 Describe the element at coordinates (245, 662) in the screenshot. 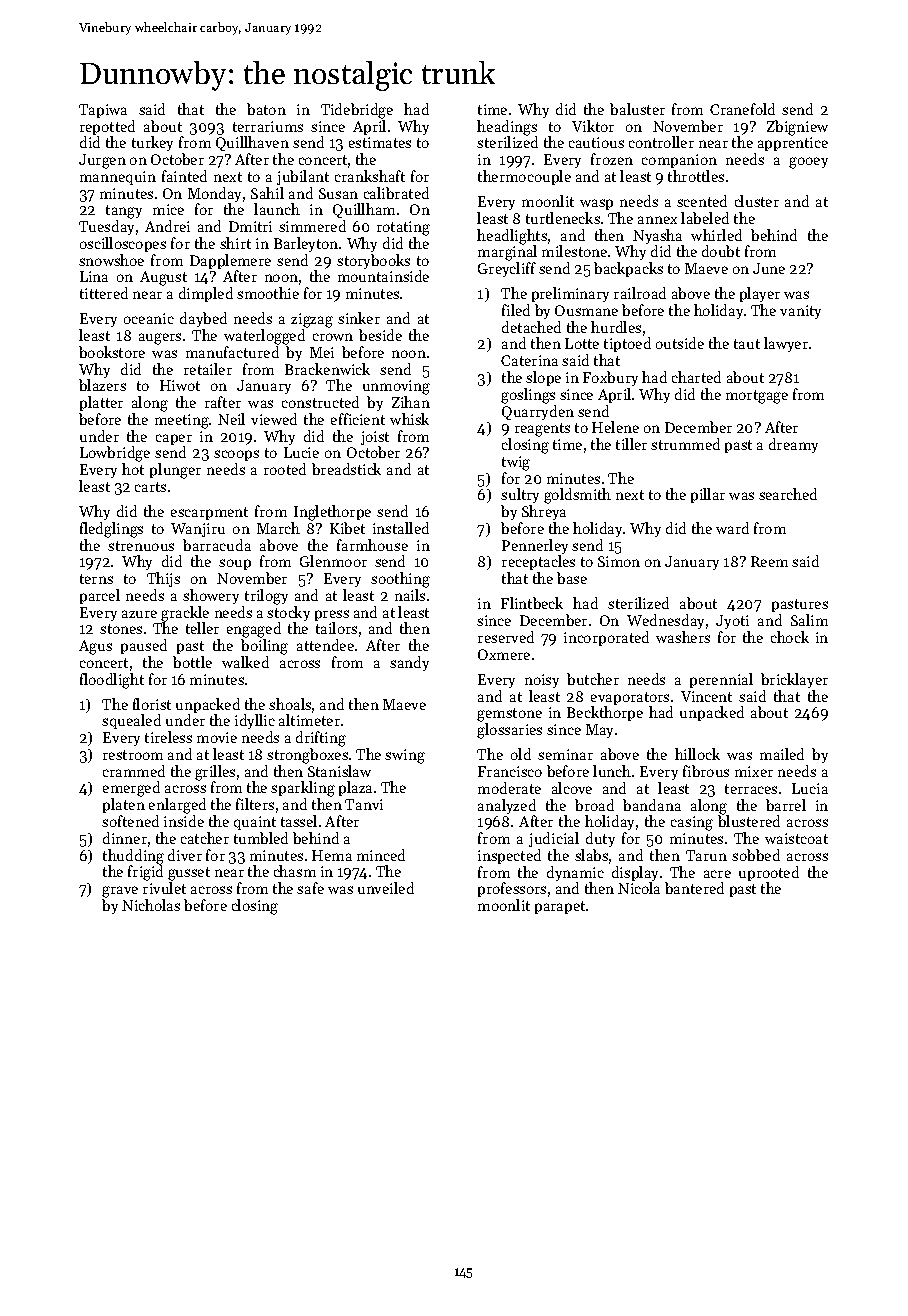

I see `walked` at that location.
